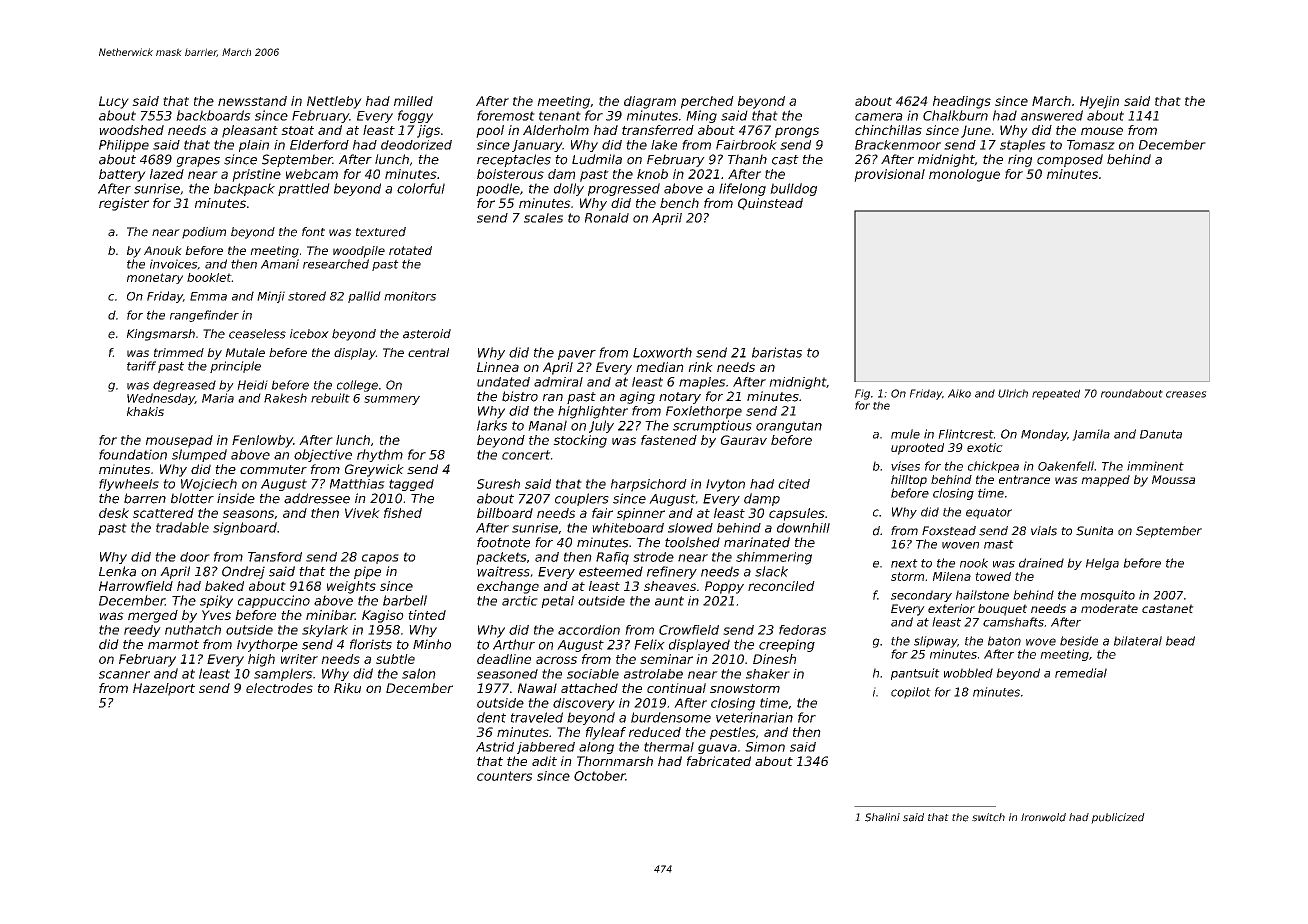 The width and height of the document is (1308, 924). Describe the element at coordinates (504, 776) in the document. I see `counters` at that location.
